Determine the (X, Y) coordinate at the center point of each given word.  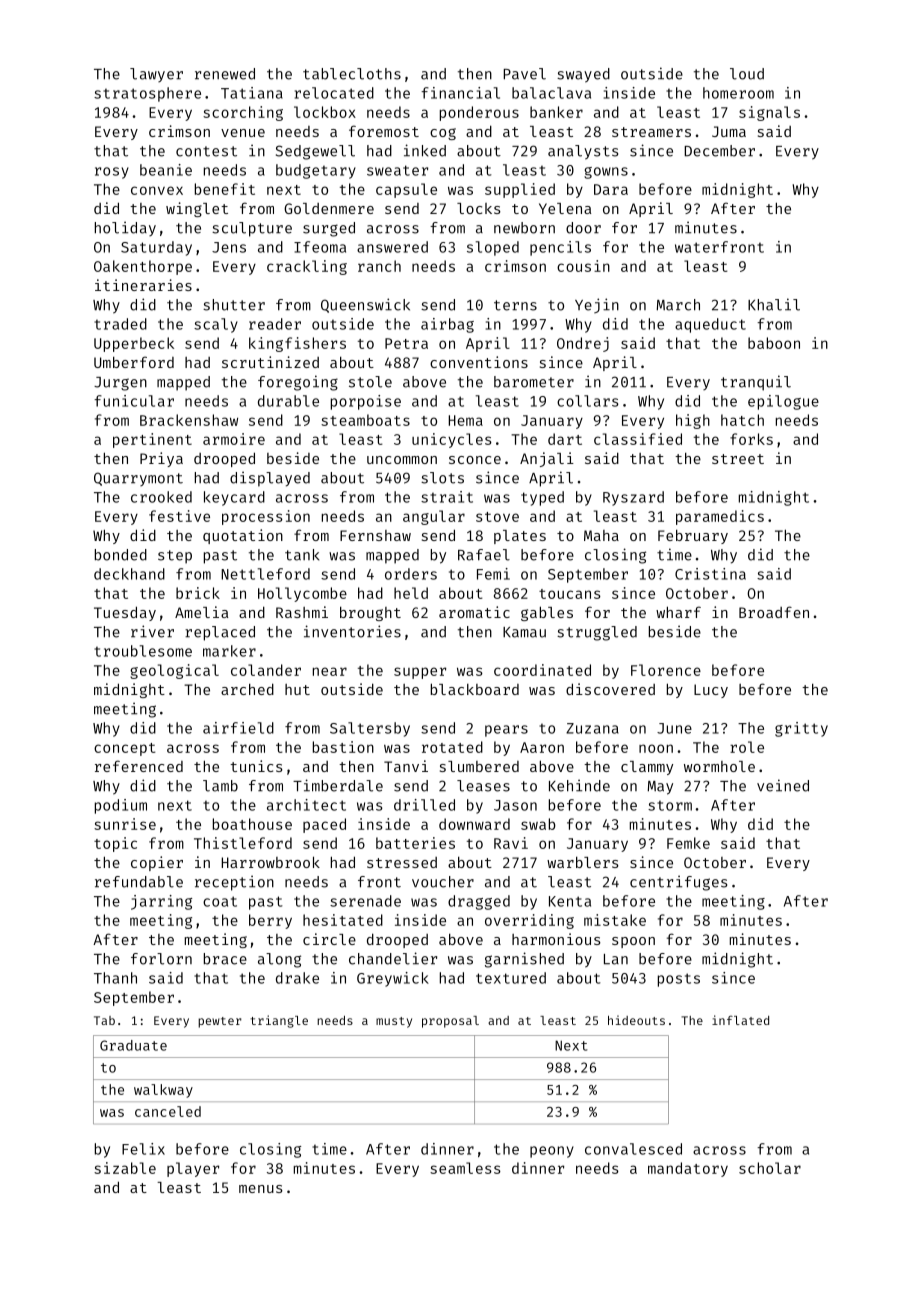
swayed (583, 75)
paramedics (720, 517)
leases (483, 786)
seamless (465, 1168)
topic (115, 844)
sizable (125, 1168)
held (411, 593)
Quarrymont (138, 479)
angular (434, 517)
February (693, 537)
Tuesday (125, 613)
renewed (225, 74)
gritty (801, 729)
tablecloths (352, 74)
